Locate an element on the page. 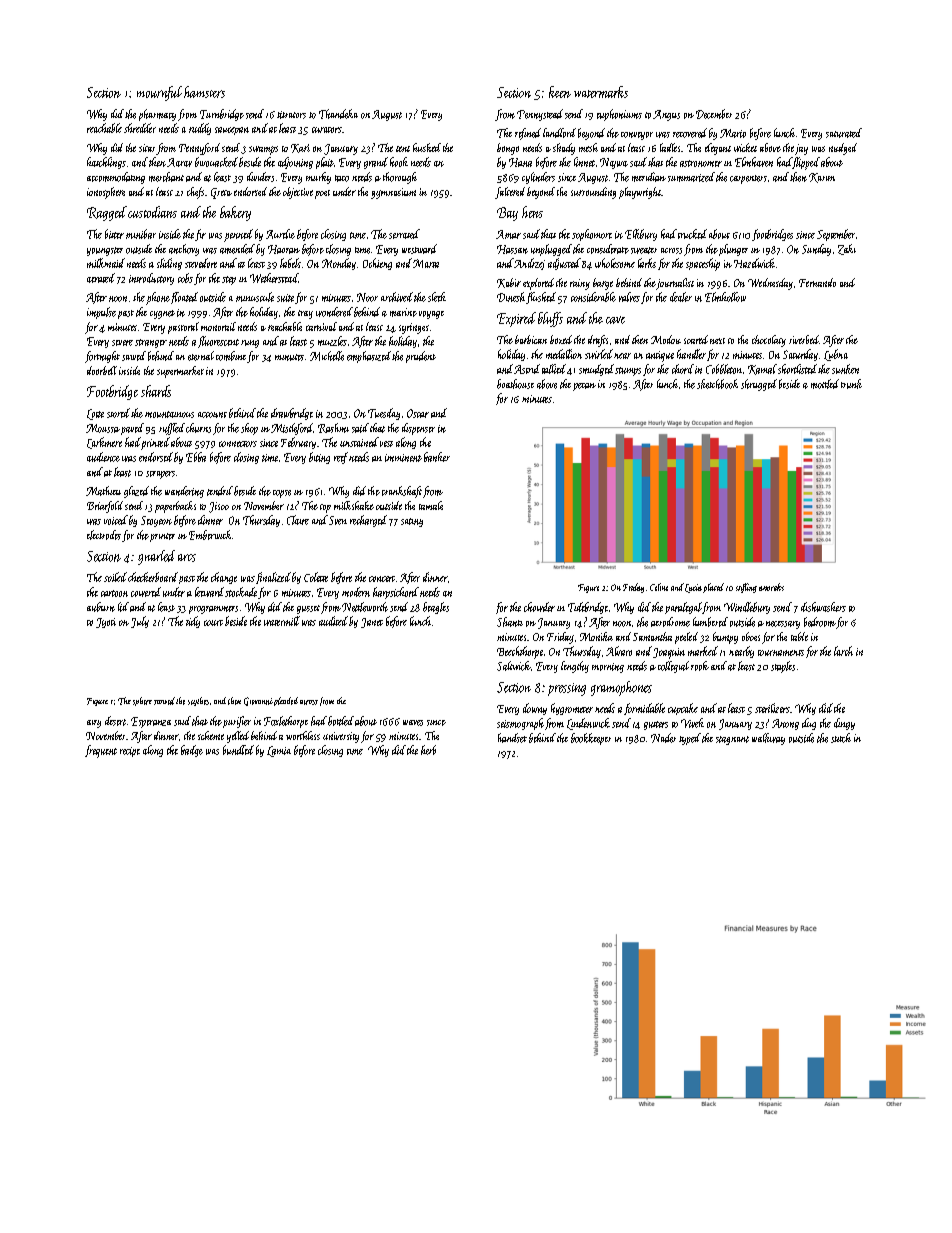  watermarks is located at coordinates (601, 92).
